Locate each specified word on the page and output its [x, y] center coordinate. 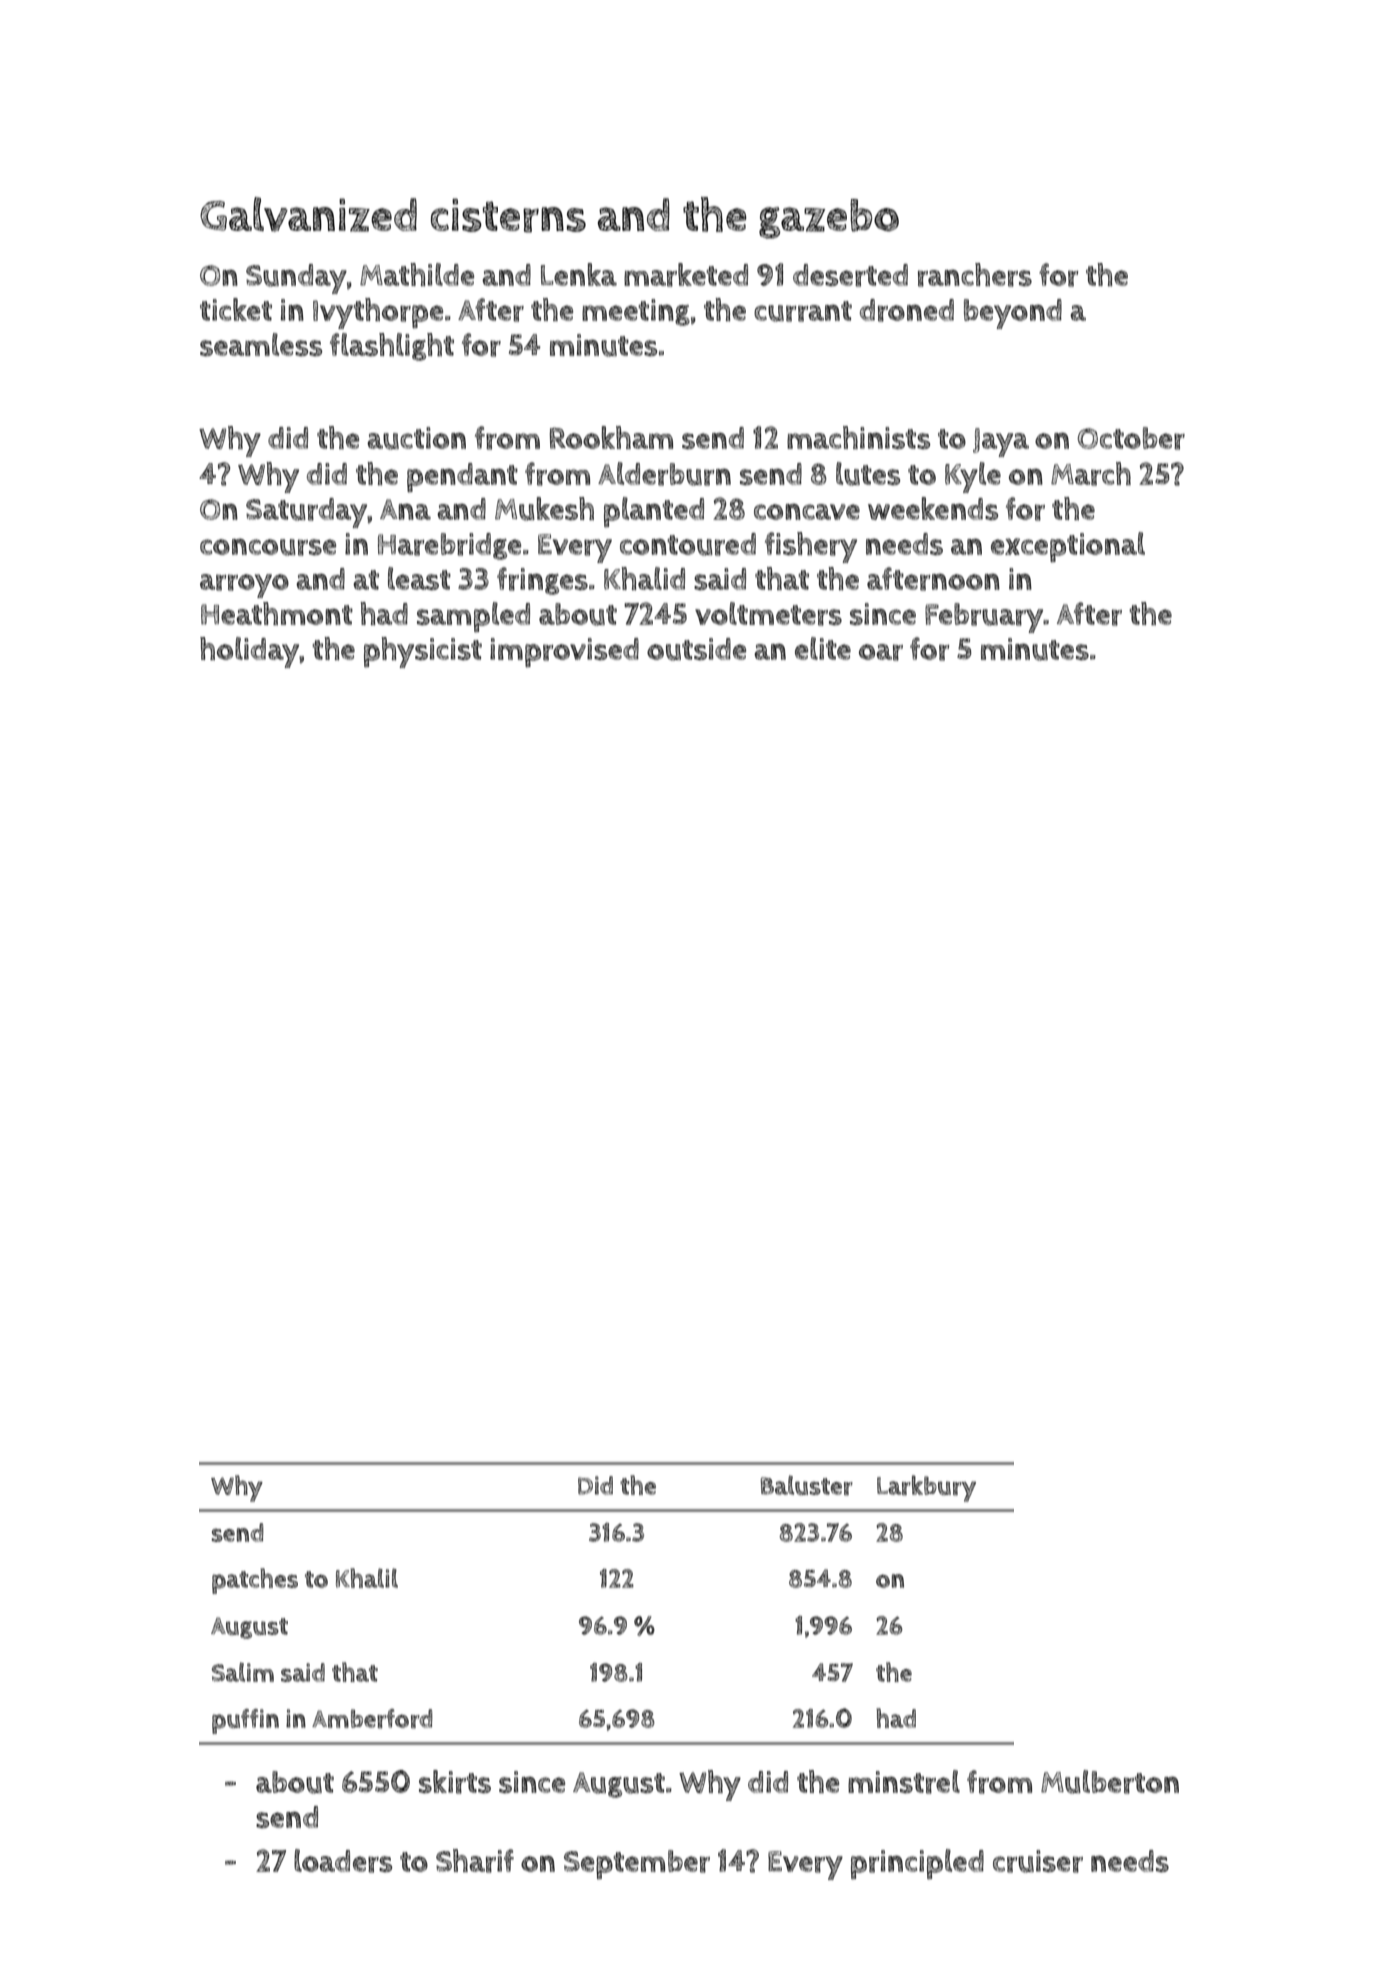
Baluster [807, 1485]
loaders [343, 1861]
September [637, 1865]
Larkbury [926, 1488]
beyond [1013, 314]
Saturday [306, 513]
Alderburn [664, 474]
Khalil [367, 1578]
